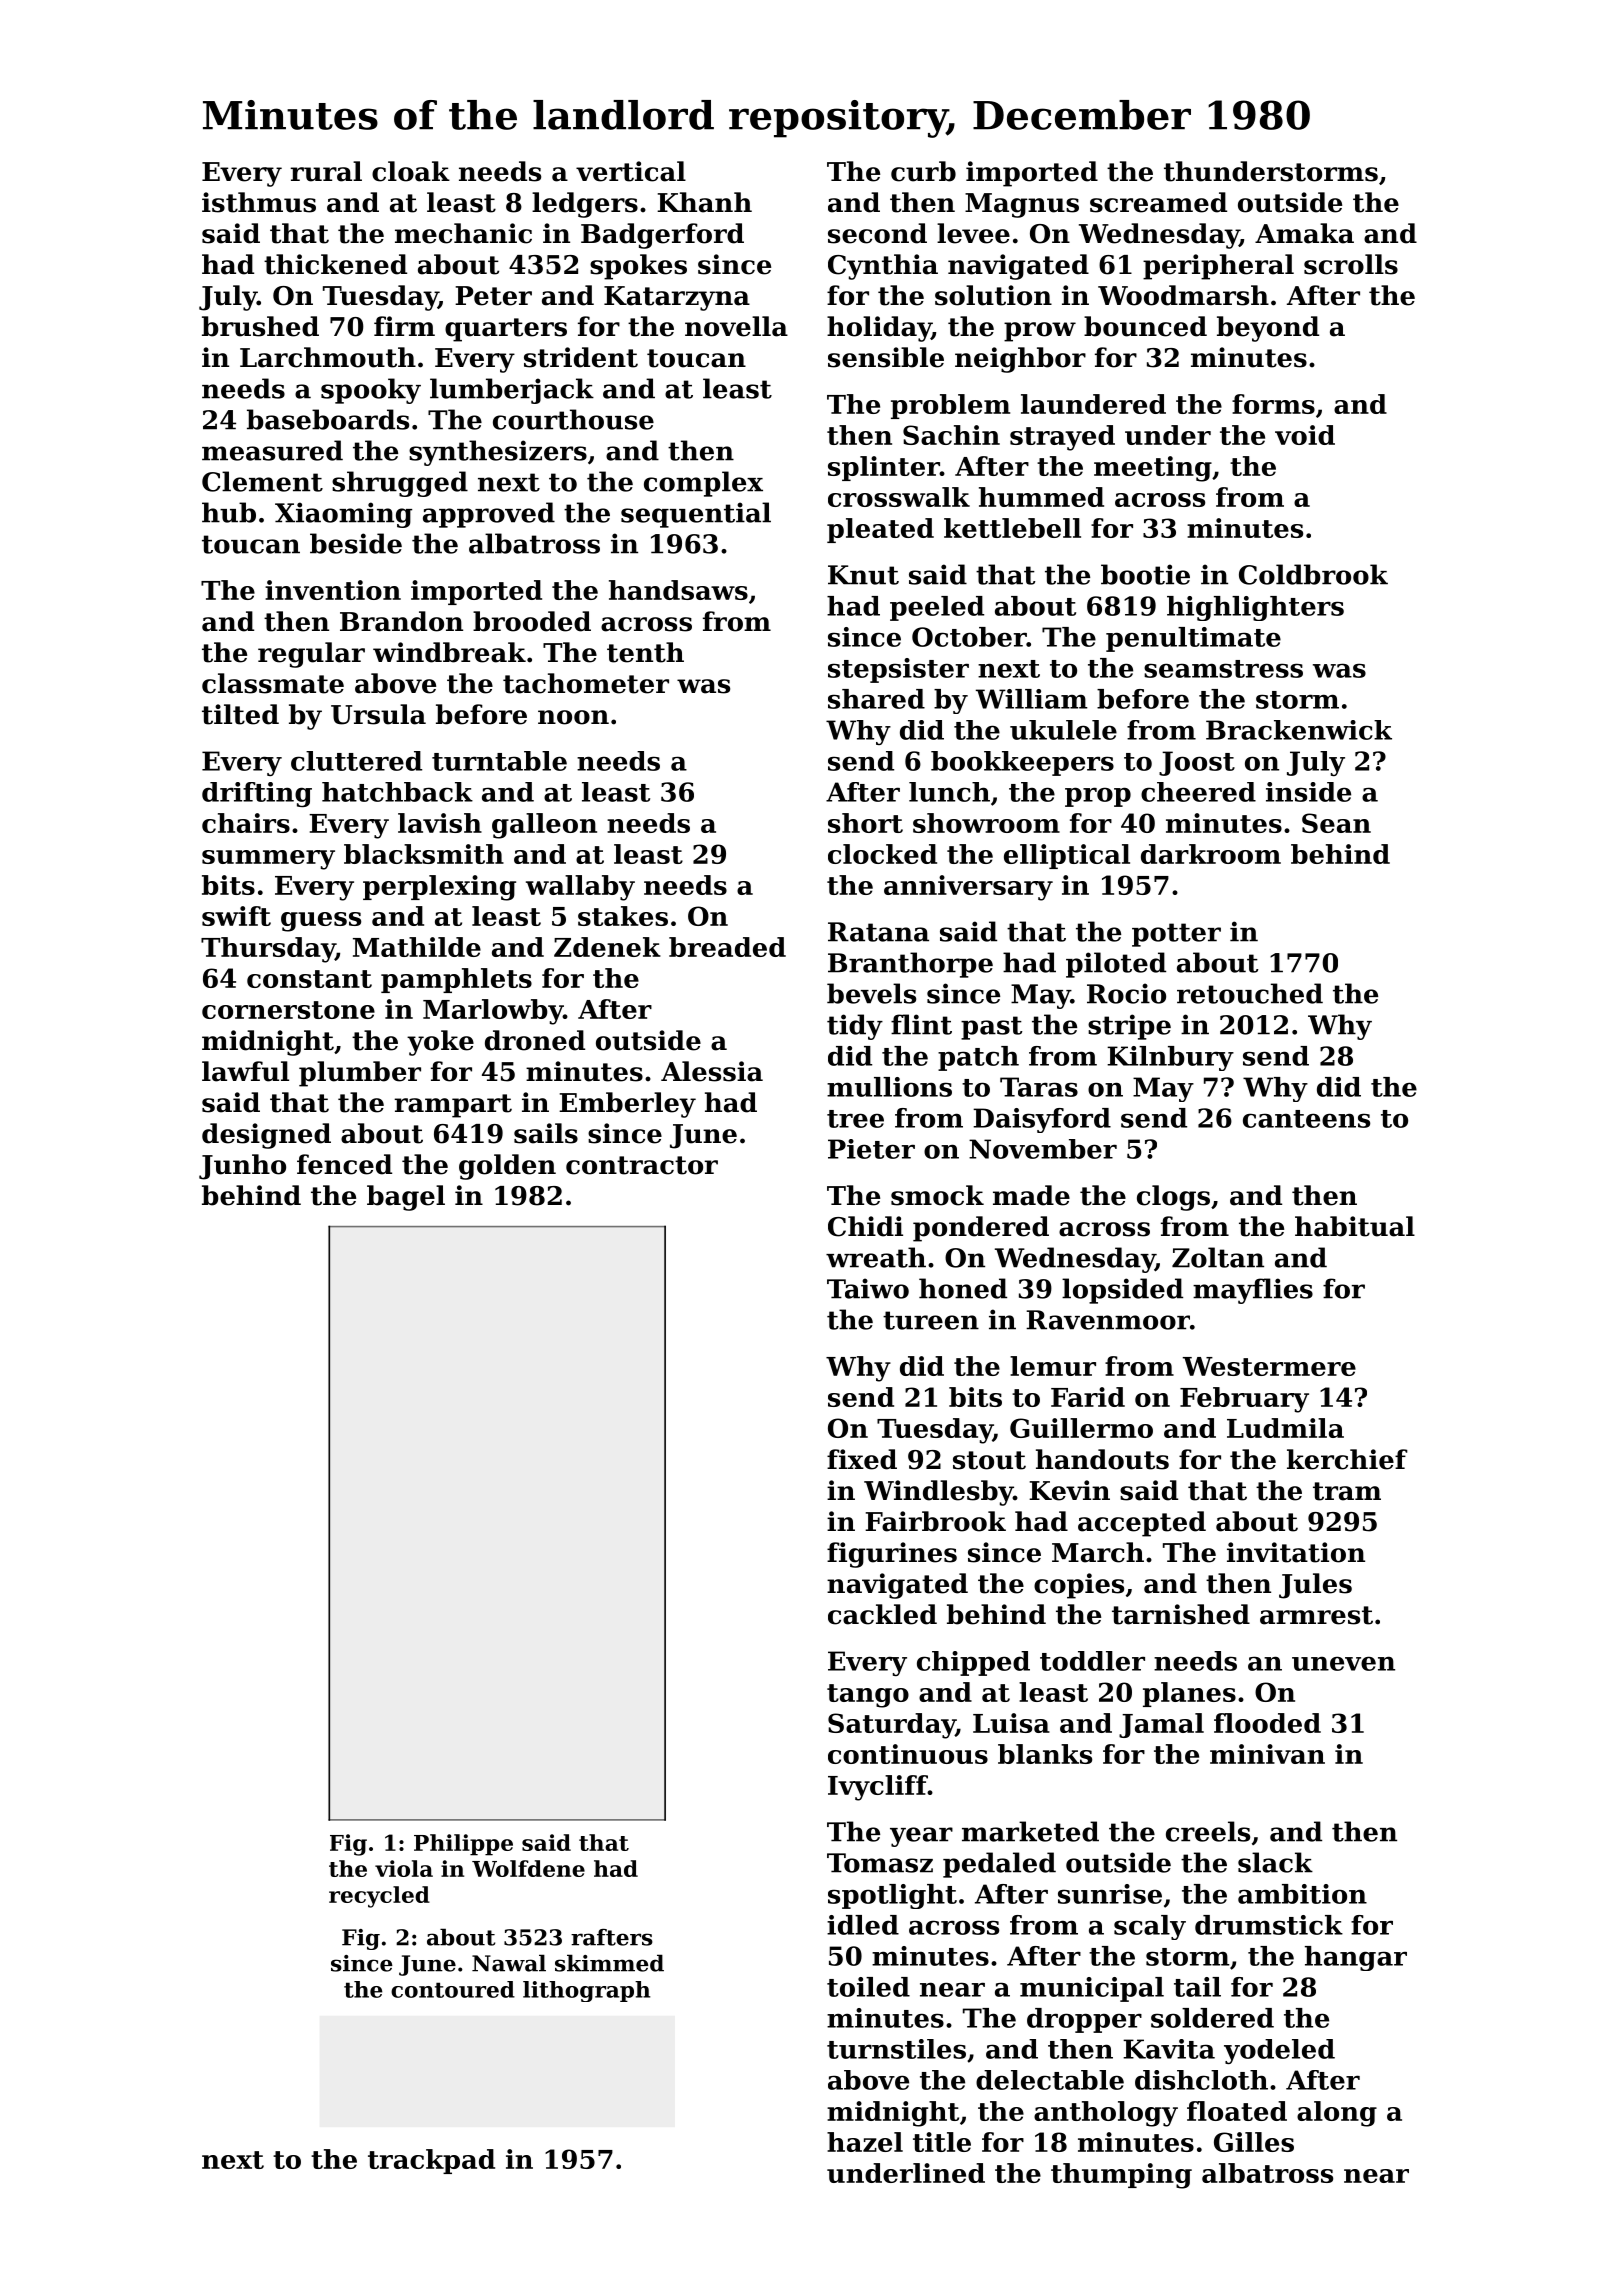  What do you see at coordinates (431, 2161) in the screenshot?
I see `trackpad` at bounding box center [431, 2161].
